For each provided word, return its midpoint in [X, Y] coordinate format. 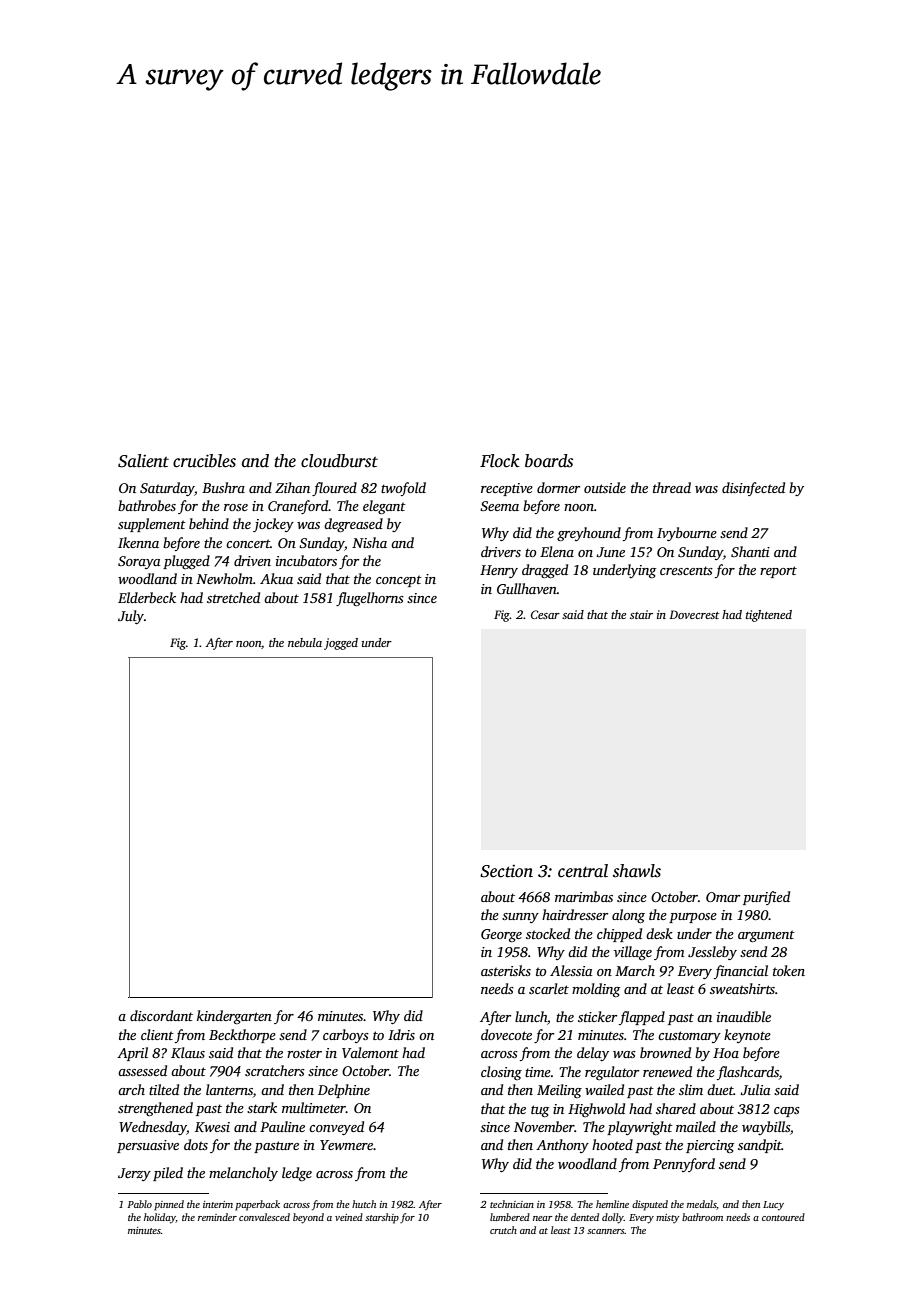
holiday [160, 1218]
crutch [503, 1230]
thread [672, 487]
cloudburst [339, 461]
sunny [520, 918]
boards [549, 461]
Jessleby [712, 953]
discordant [161, 1015]
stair [641, 614]
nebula [305, 642]
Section [506, 871]
